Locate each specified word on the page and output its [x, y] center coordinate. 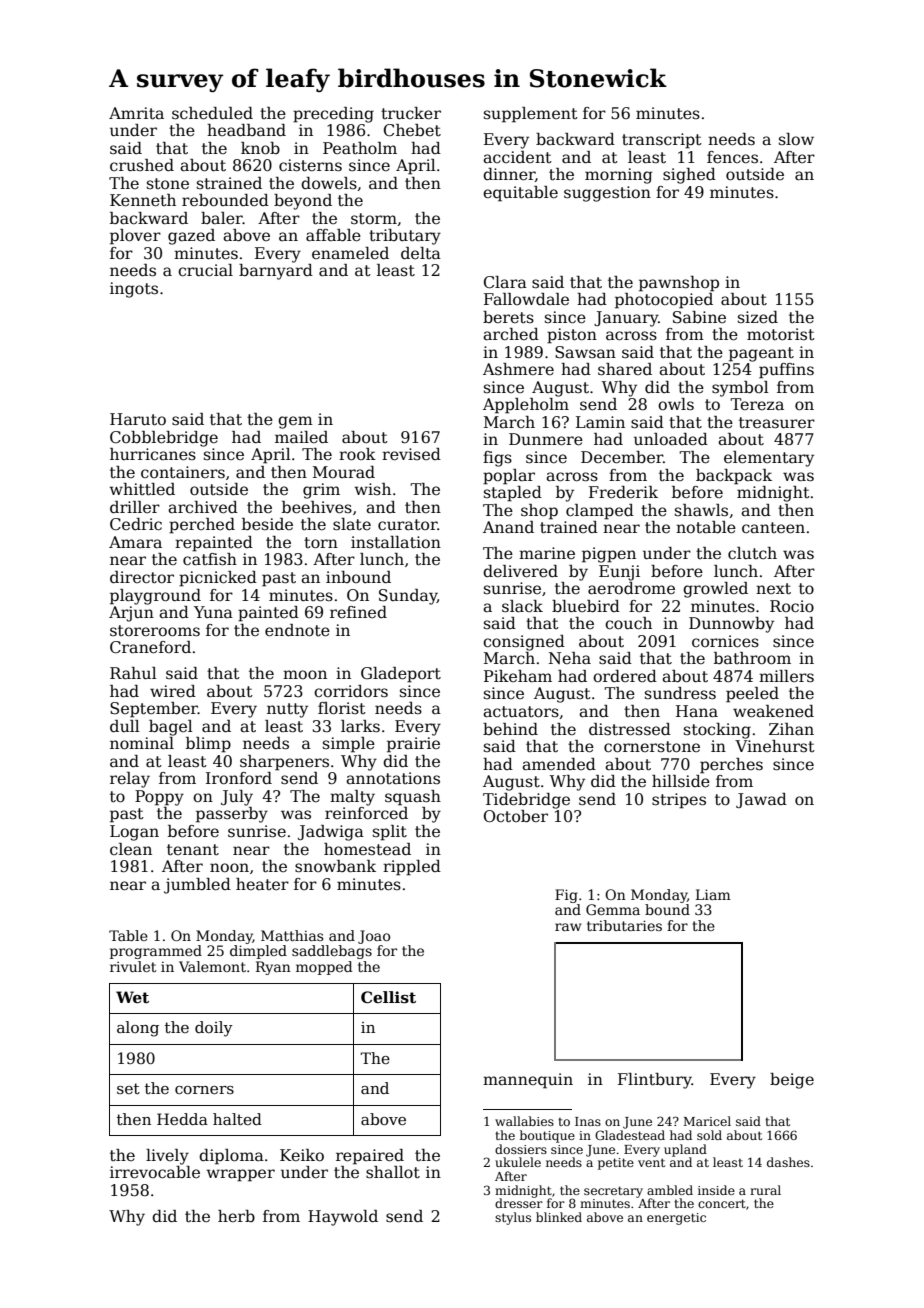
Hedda [182, 1119]
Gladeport [401, 675]
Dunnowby [731, 625]
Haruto [138, 419]
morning [618, 176]
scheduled [212, 113]
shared [625, 369]
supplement [531, 115]
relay [130, 780]
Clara [505, 282]
